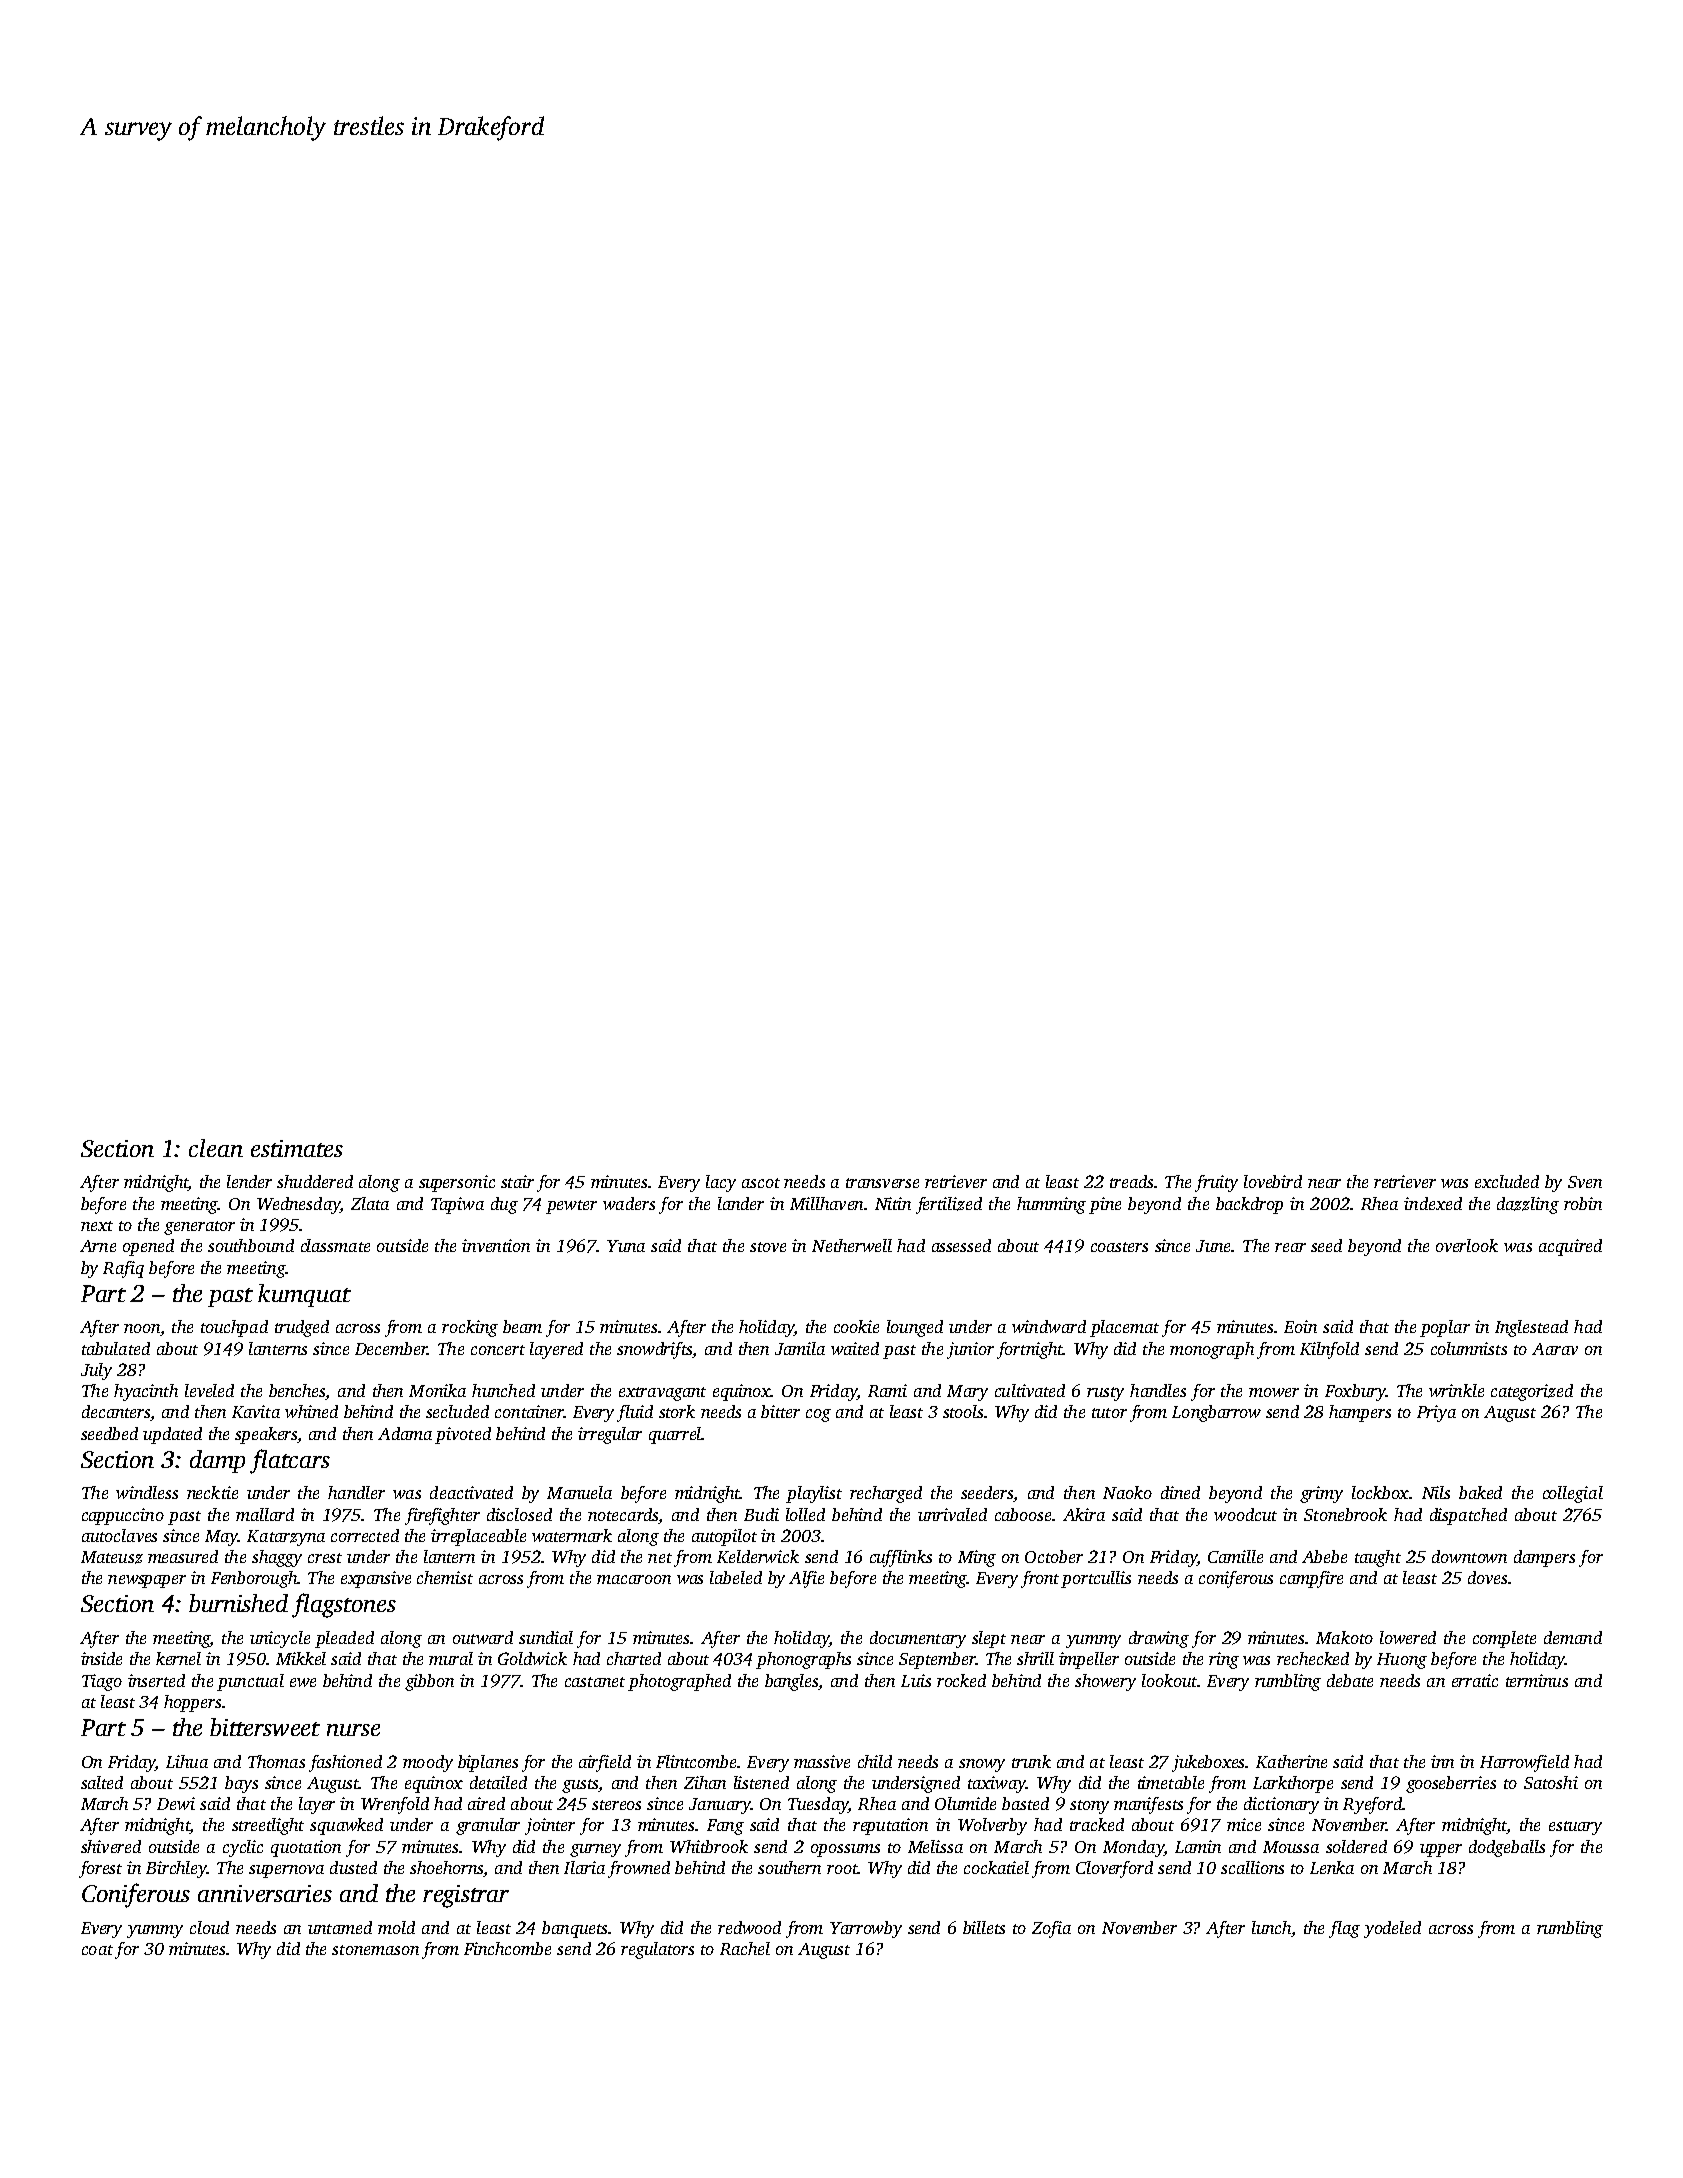 Image resolution: width=1683 pixels, height=2178 pixels. What do you see at coordinates (1097, 1824) in the image?
I see `tracked` at bounding box center [1097, 1824].
